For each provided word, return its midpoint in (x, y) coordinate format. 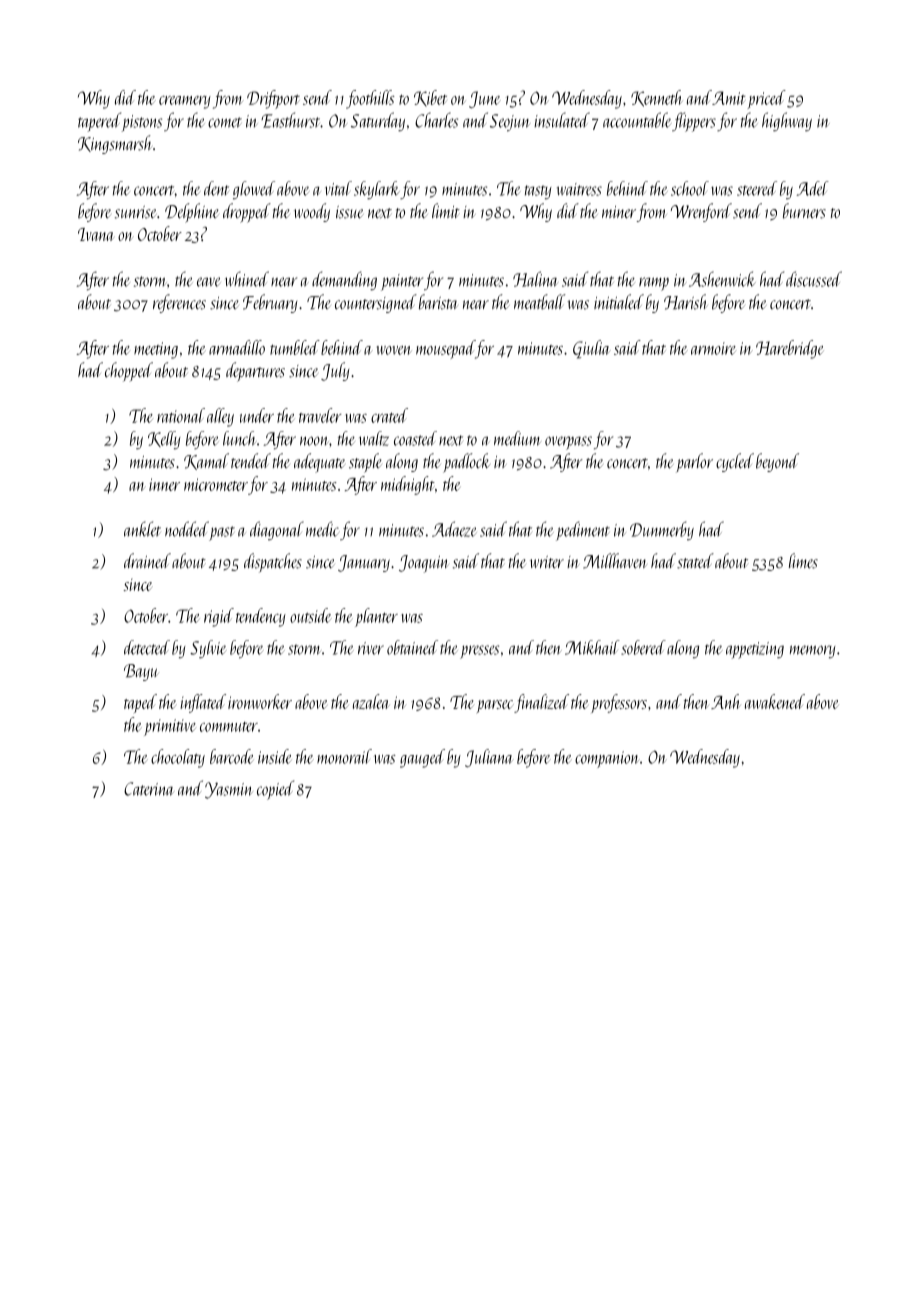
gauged (422, 758)
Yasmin (229, 790)
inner (164, 484)
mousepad (445, 349)
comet (225, 122)
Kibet (430, 98)
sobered (643, 647)
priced (767, 99)
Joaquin (423, 564)
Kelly (164, 440)
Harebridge (789, 349)
